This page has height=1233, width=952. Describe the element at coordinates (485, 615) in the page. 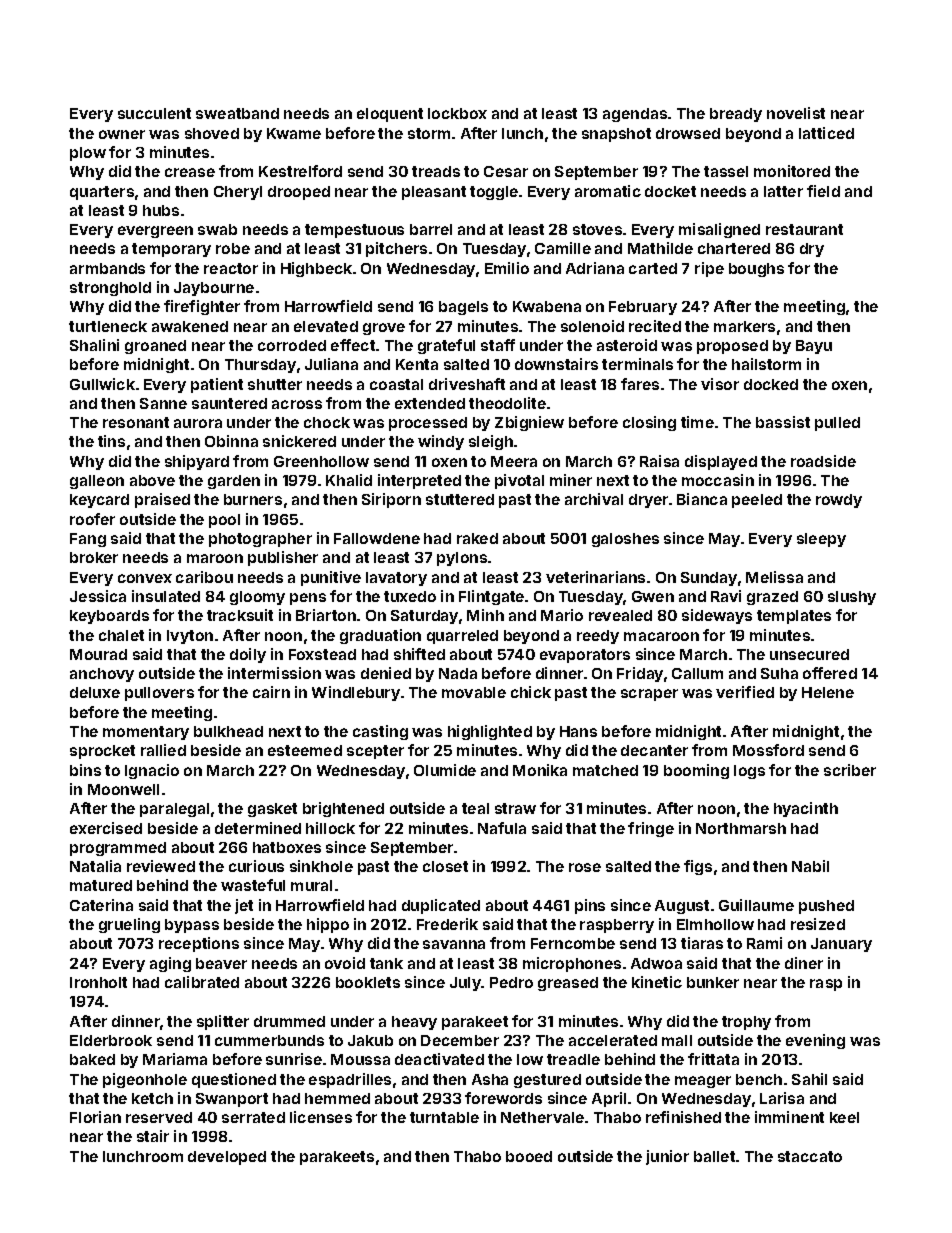

I see `Minh` at that location.
